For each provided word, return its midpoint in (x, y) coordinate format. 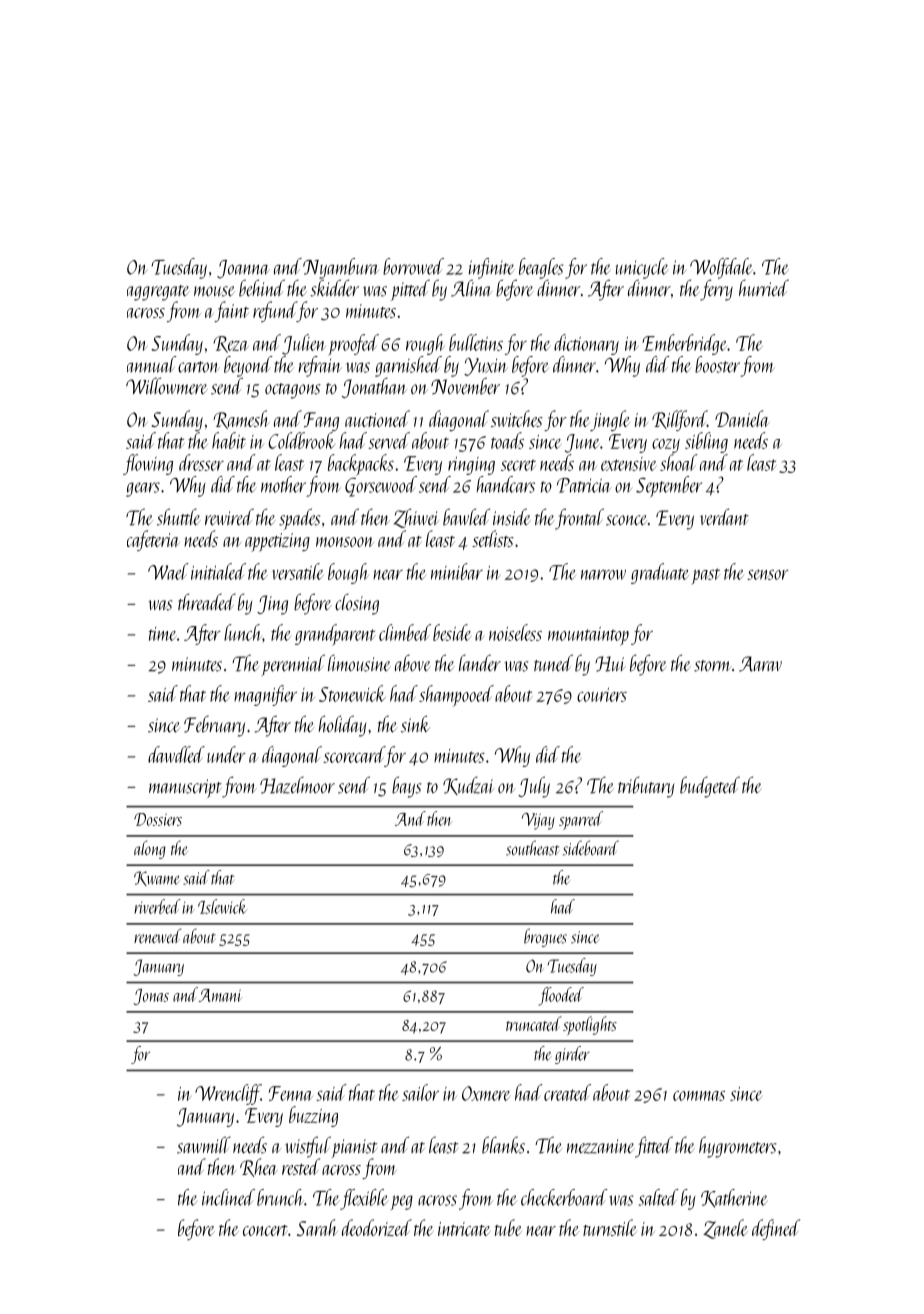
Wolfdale (721, 268)
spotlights (590, 1025)
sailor (420, 1092)
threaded (207, 602)
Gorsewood (381, 486)
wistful (308, 1147)
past (705, 576)
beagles (541, 268)
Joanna (243, 269)
